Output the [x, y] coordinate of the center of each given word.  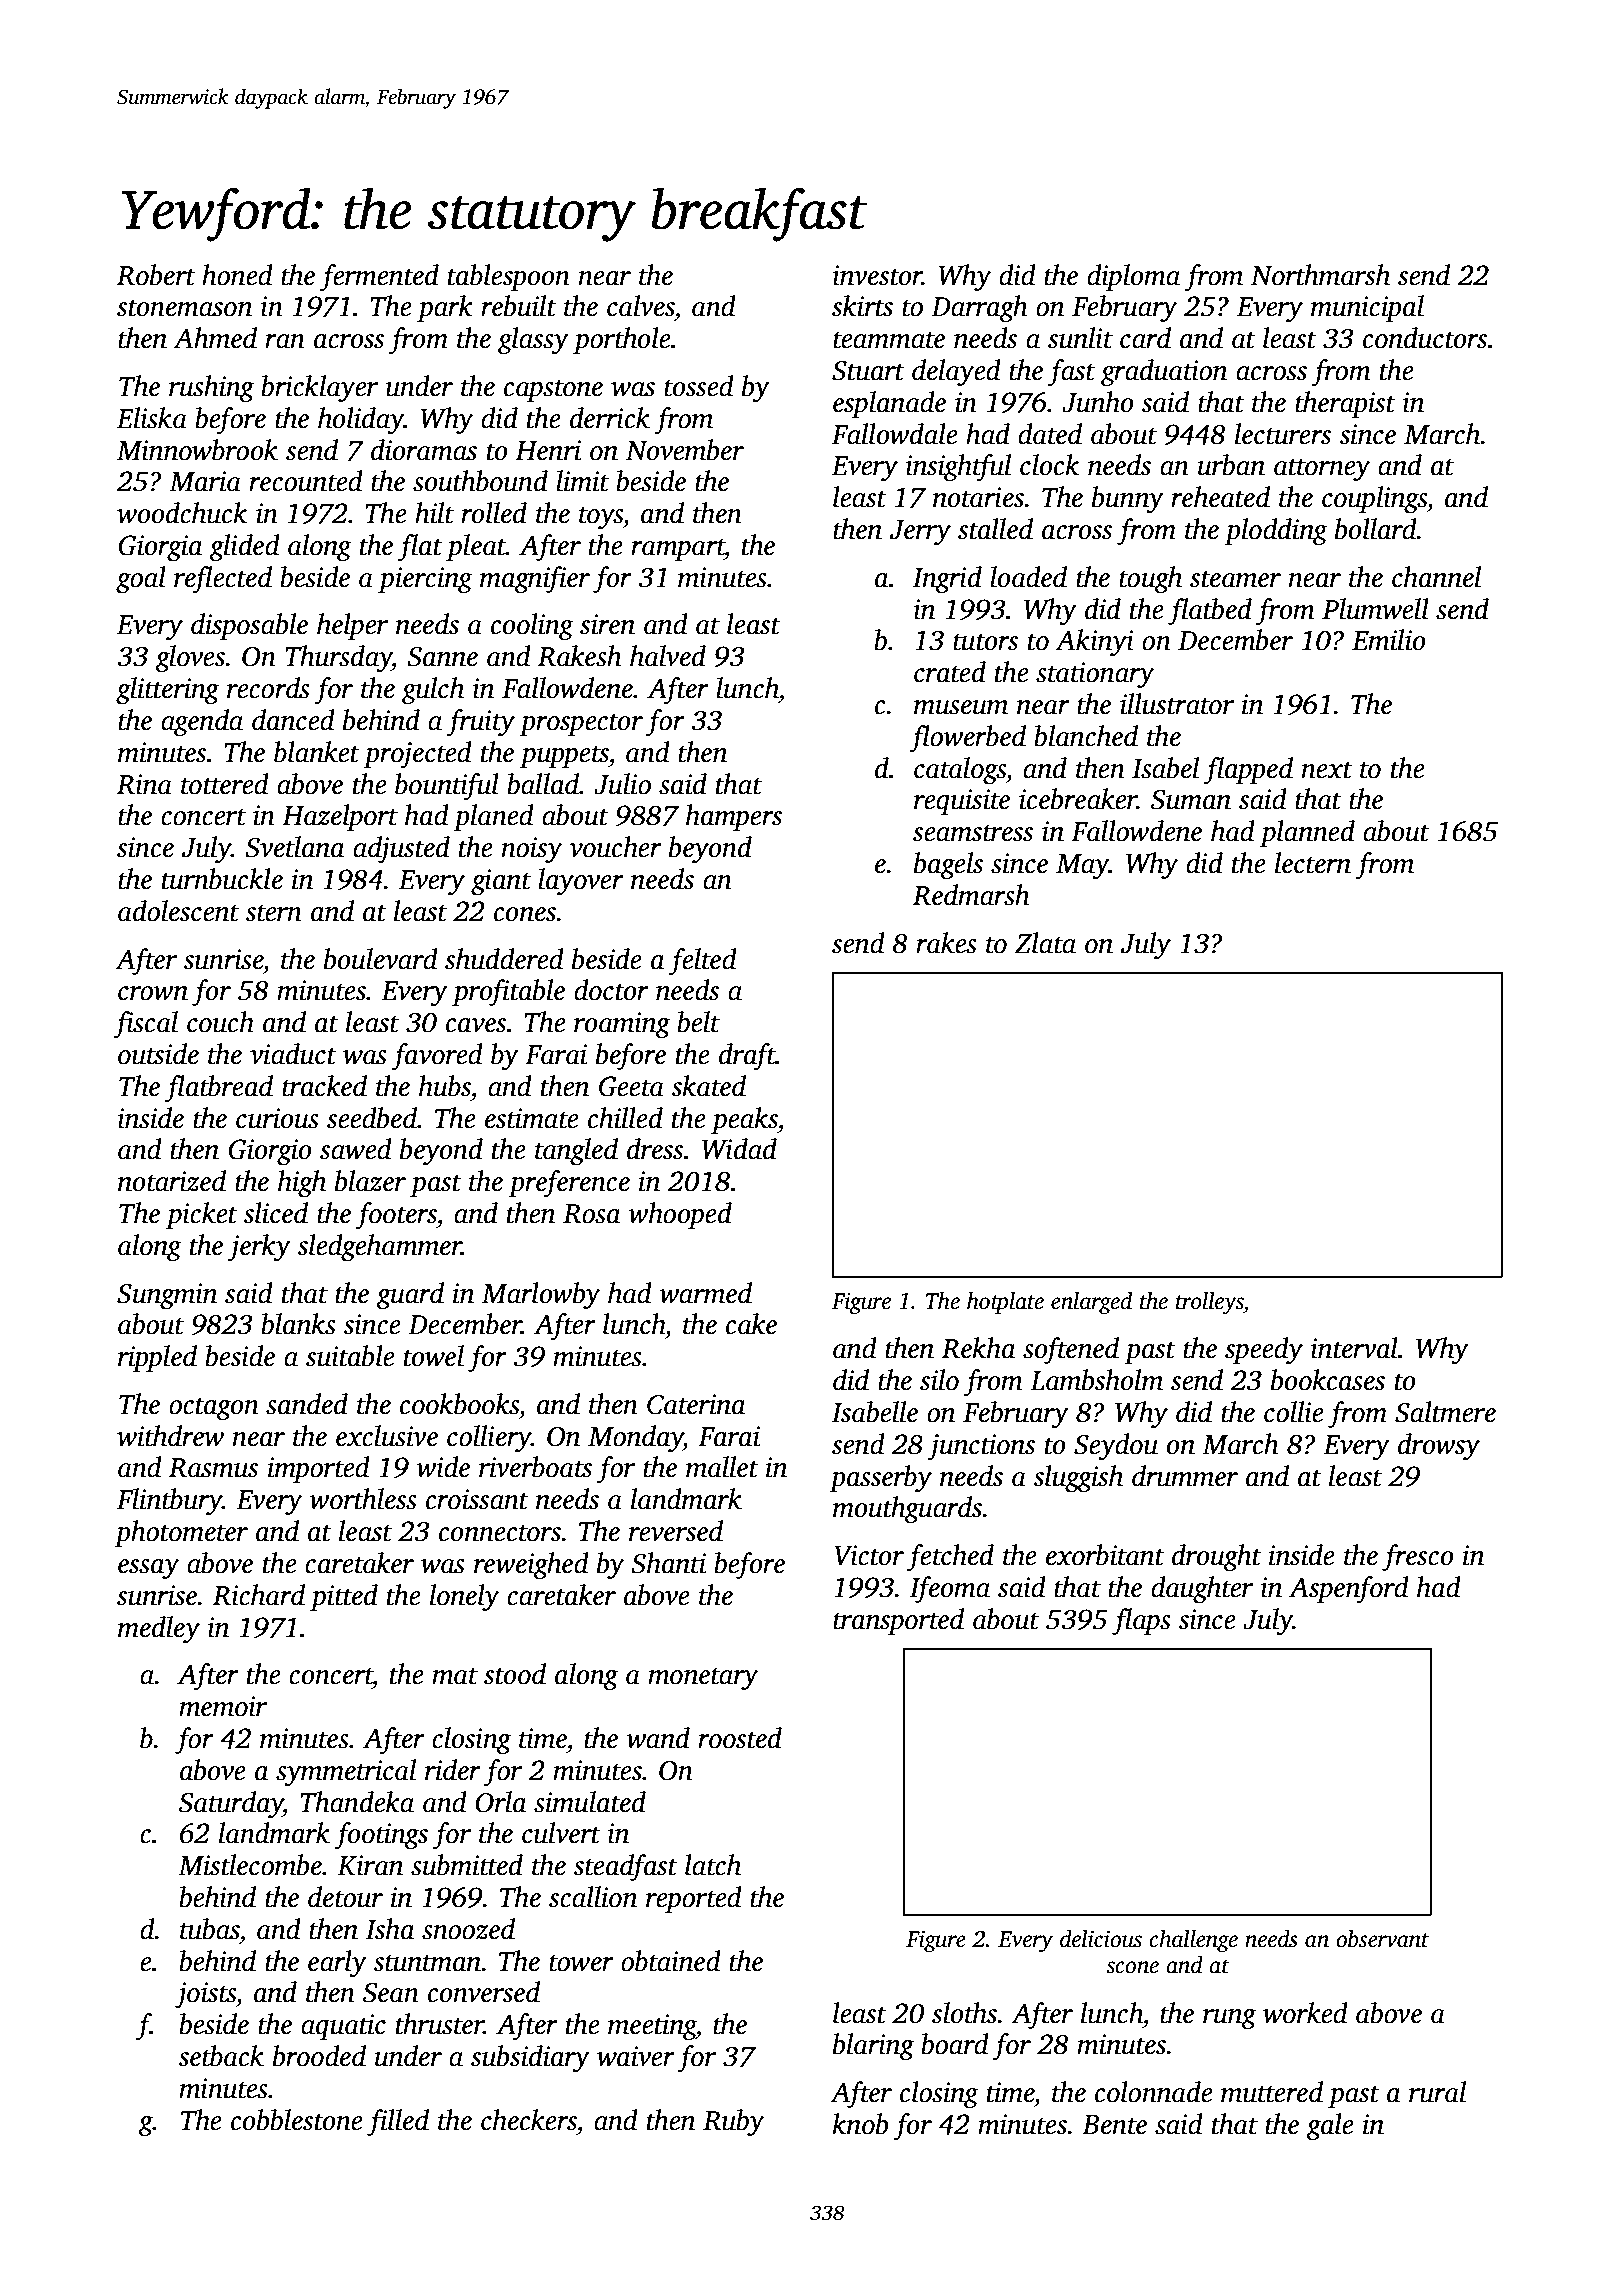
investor [877, 275]
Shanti [668, 1563]
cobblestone [297, 2120]
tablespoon [509, 277]
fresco [1418, 1558]
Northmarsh [1320, 275]
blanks [298, 1324]
